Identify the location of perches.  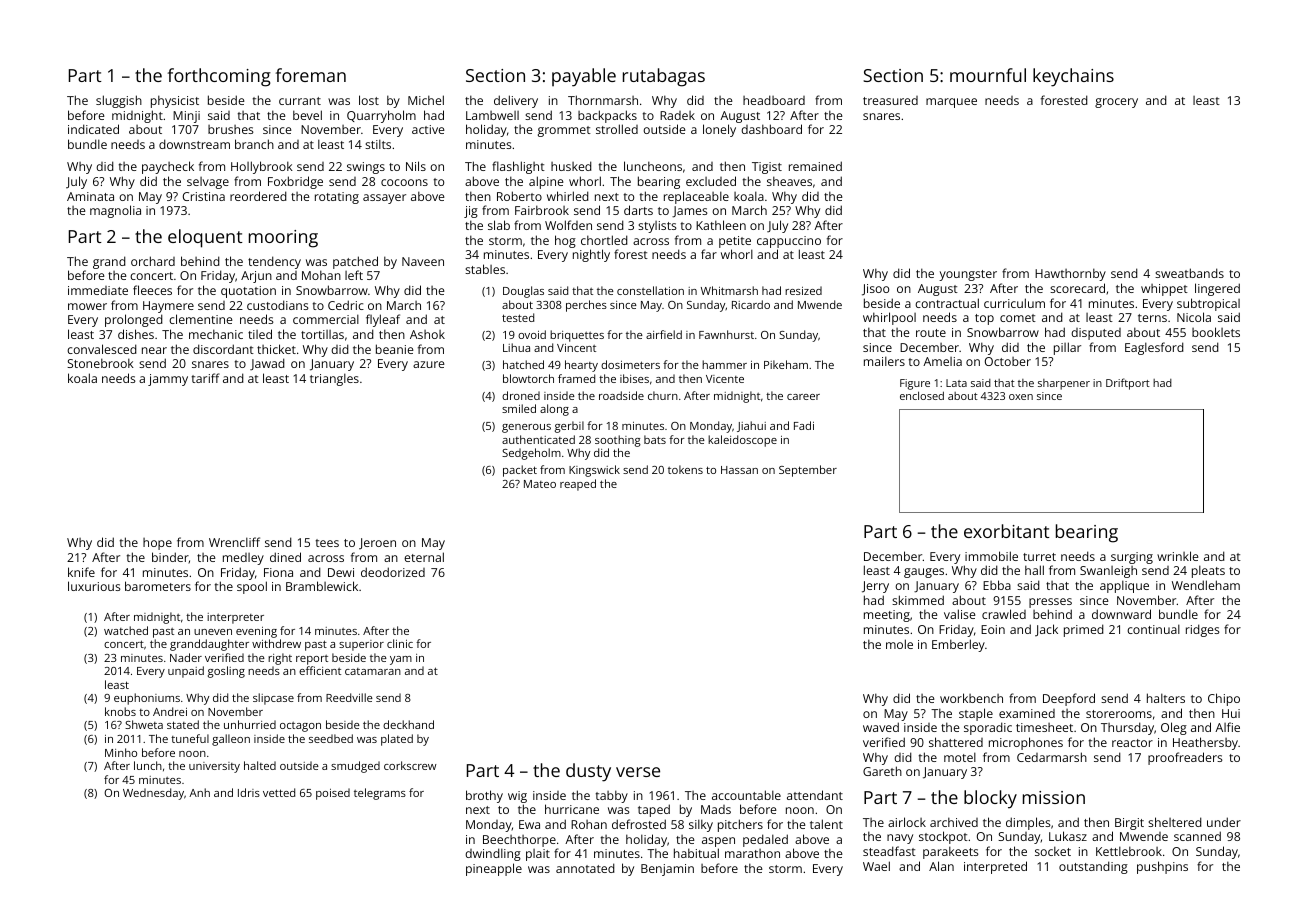
(586, 306).
